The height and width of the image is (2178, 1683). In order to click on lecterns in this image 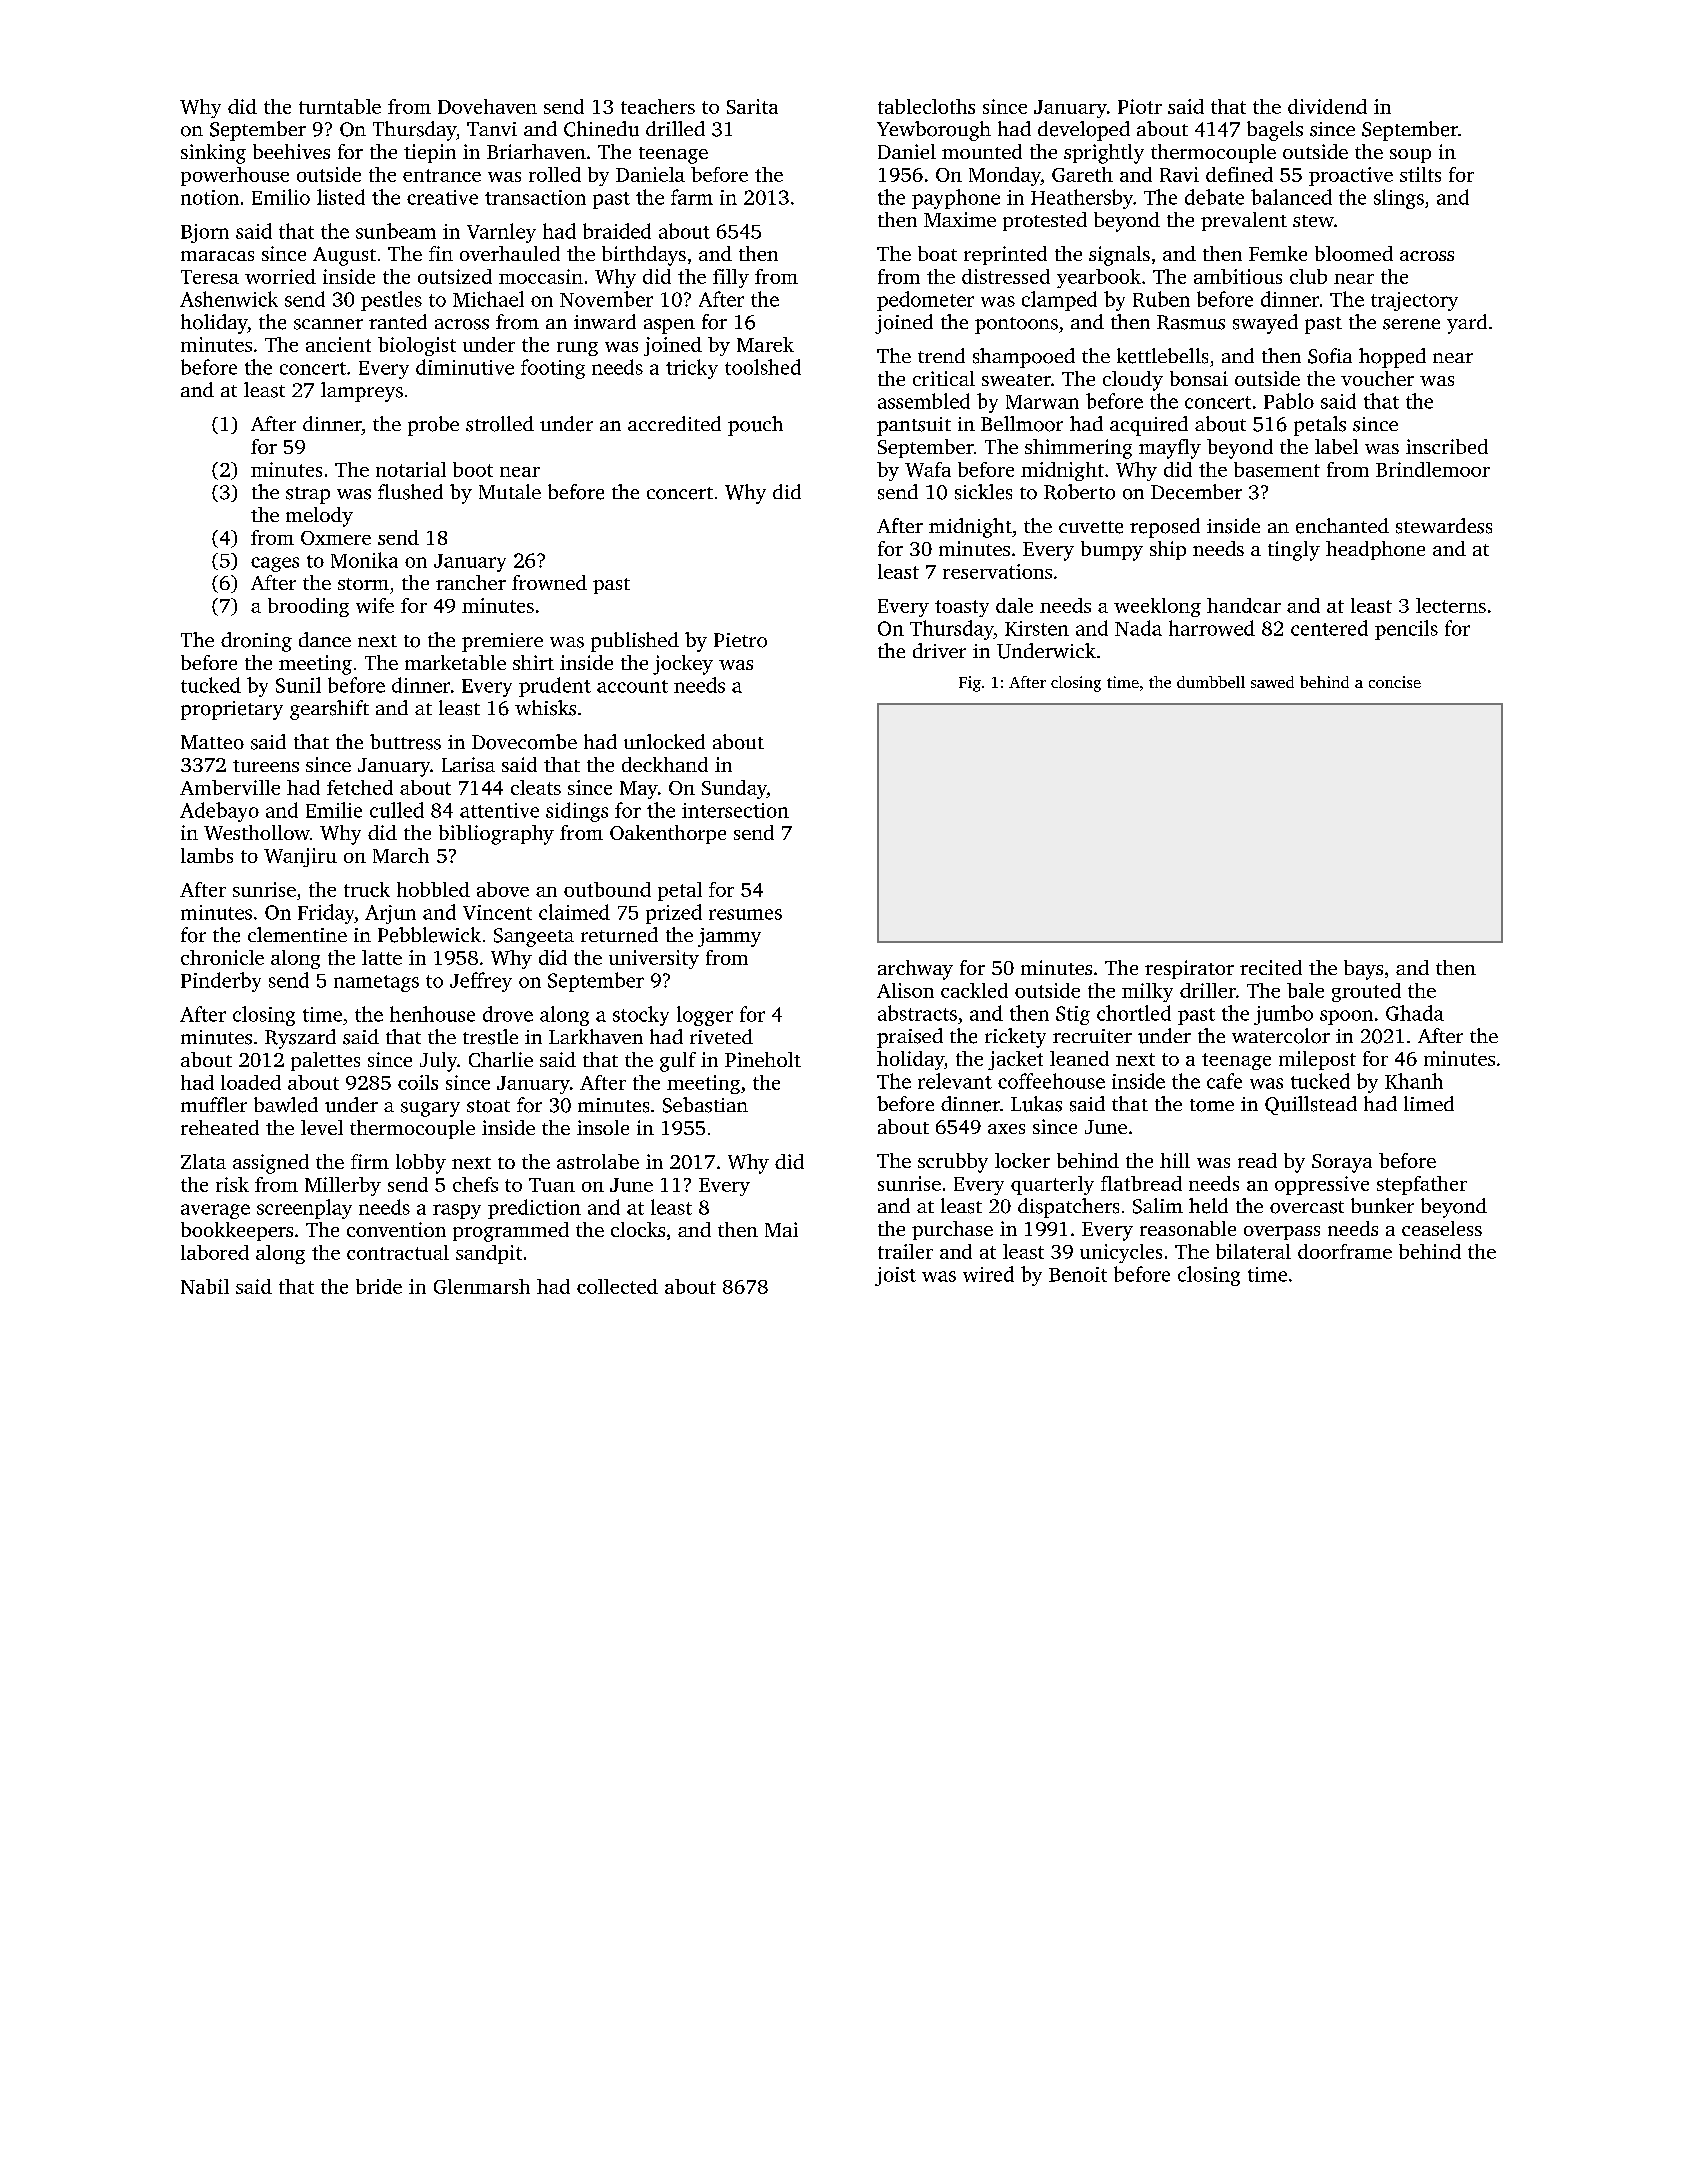, I will do `click(1451, 605)`.
